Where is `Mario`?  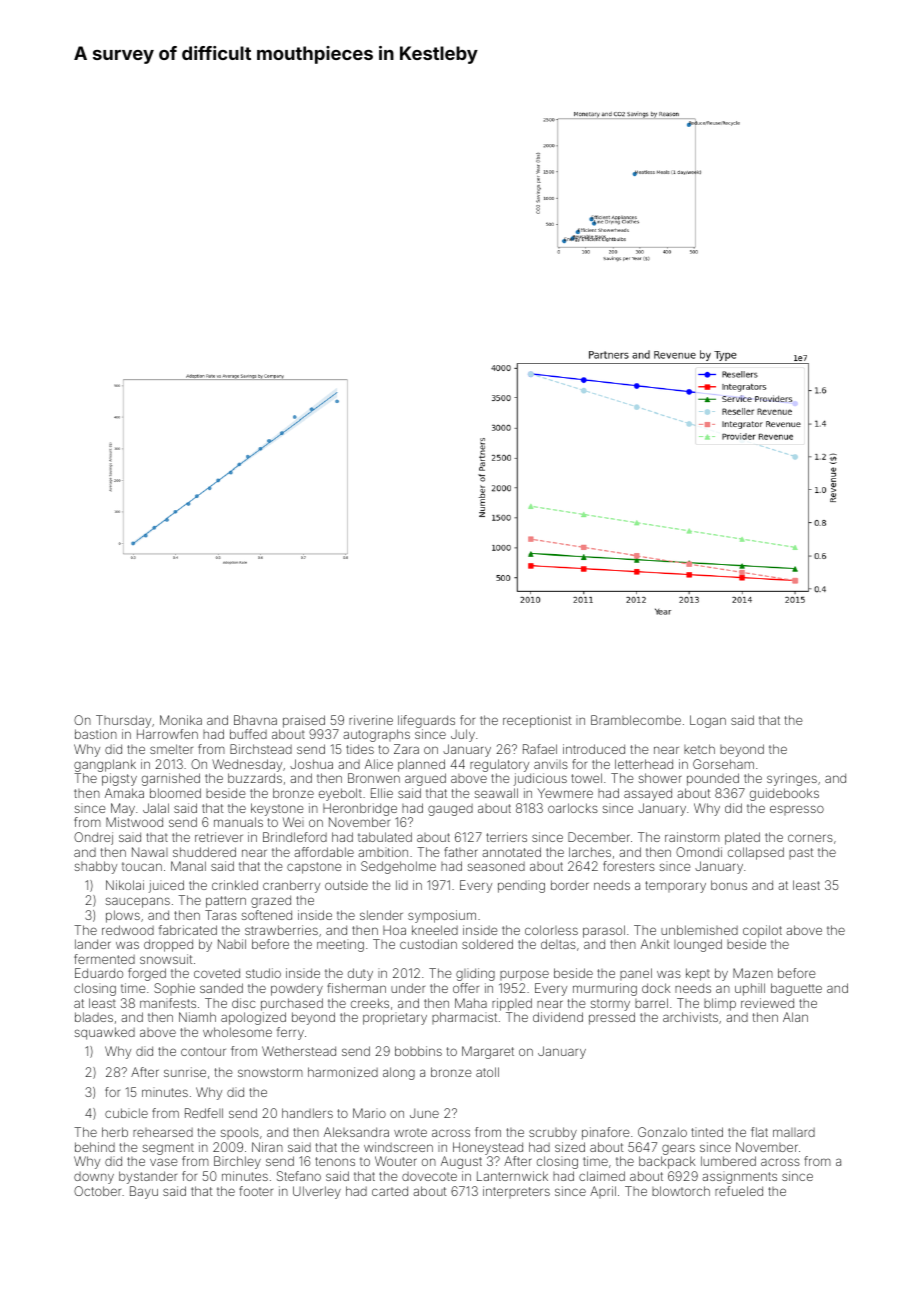 Mario is located at coordinates (369, 1113).
